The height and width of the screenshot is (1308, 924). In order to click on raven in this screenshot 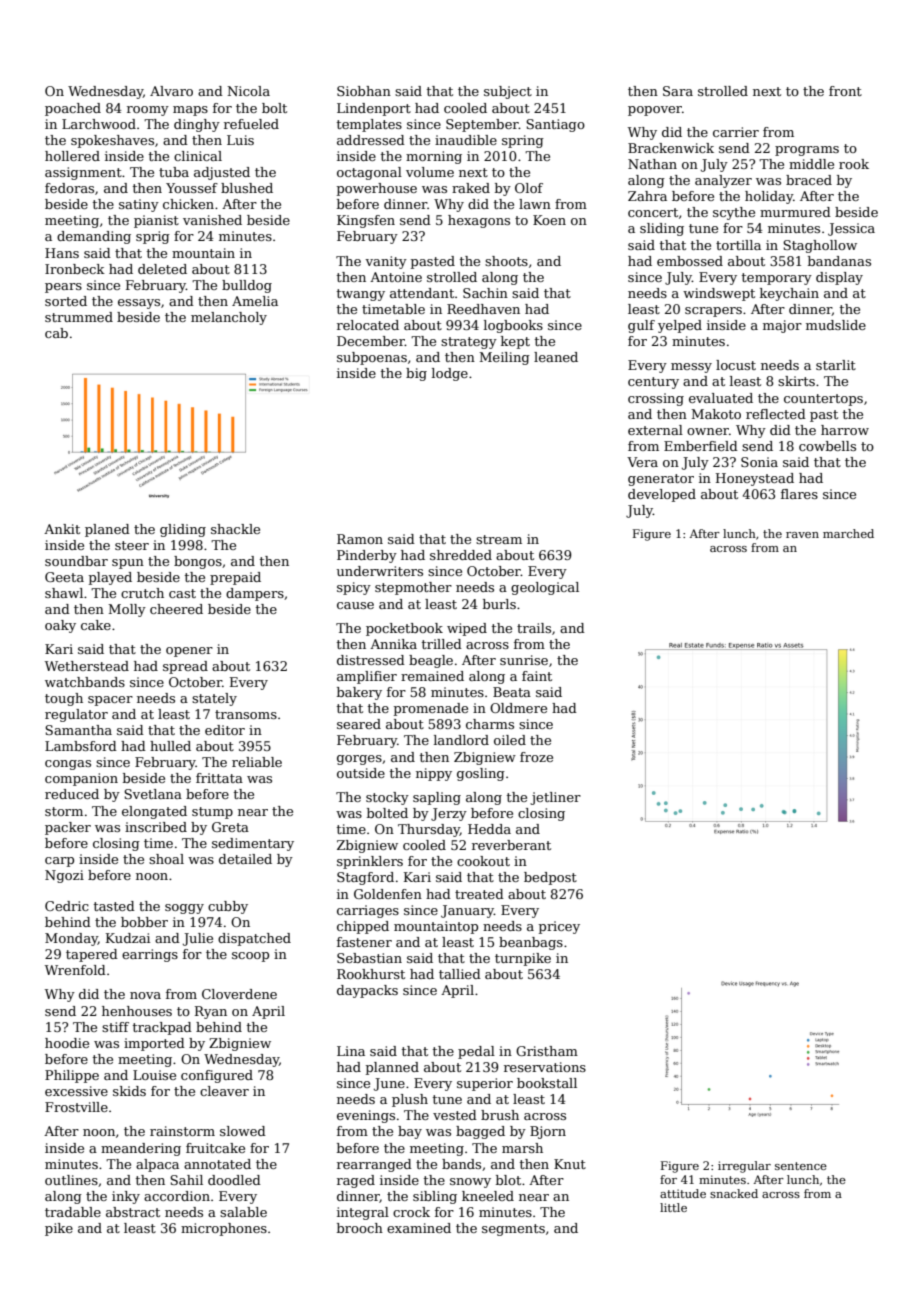, I will do `click(802, 535)`.
